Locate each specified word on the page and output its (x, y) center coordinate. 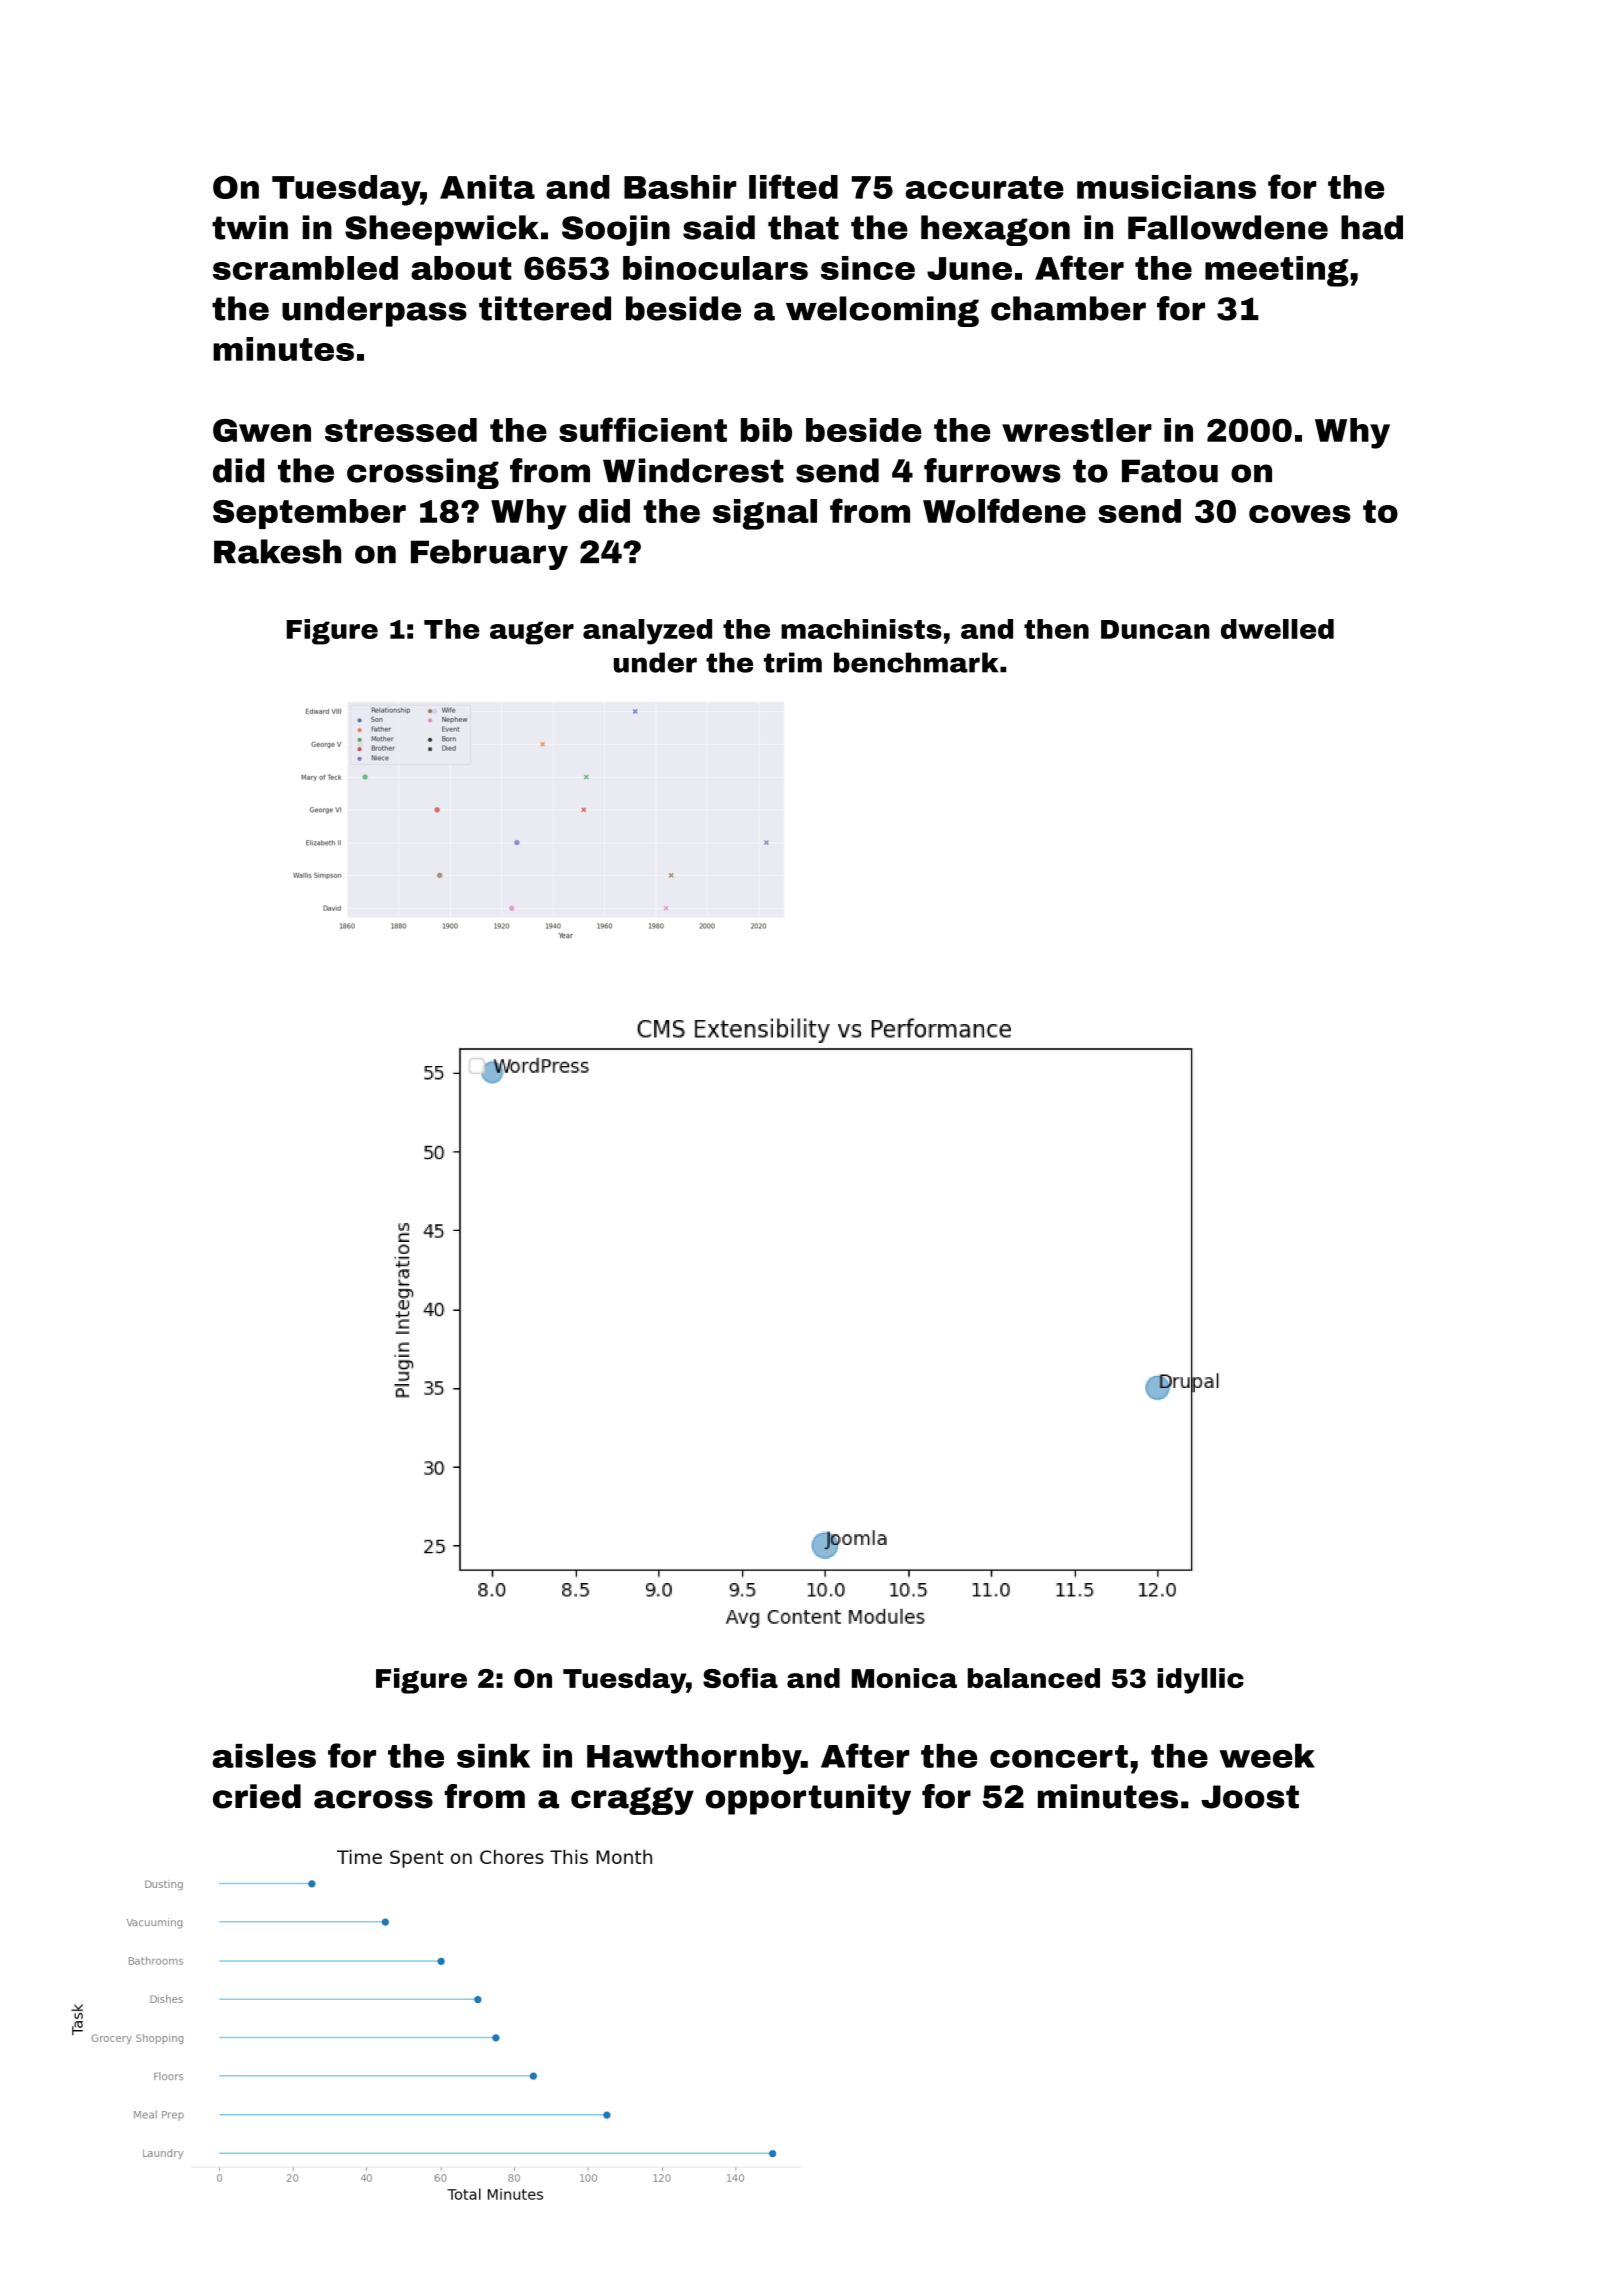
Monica (904, 1678)
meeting (1277, 271)
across (373, 1799)
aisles (264, 1755)
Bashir (680, 187)
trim (793, 662)
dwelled (1277, 629)
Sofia (740, 1678)
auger (532, 633)
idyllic (1200, 1681)
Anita (487, 187)
